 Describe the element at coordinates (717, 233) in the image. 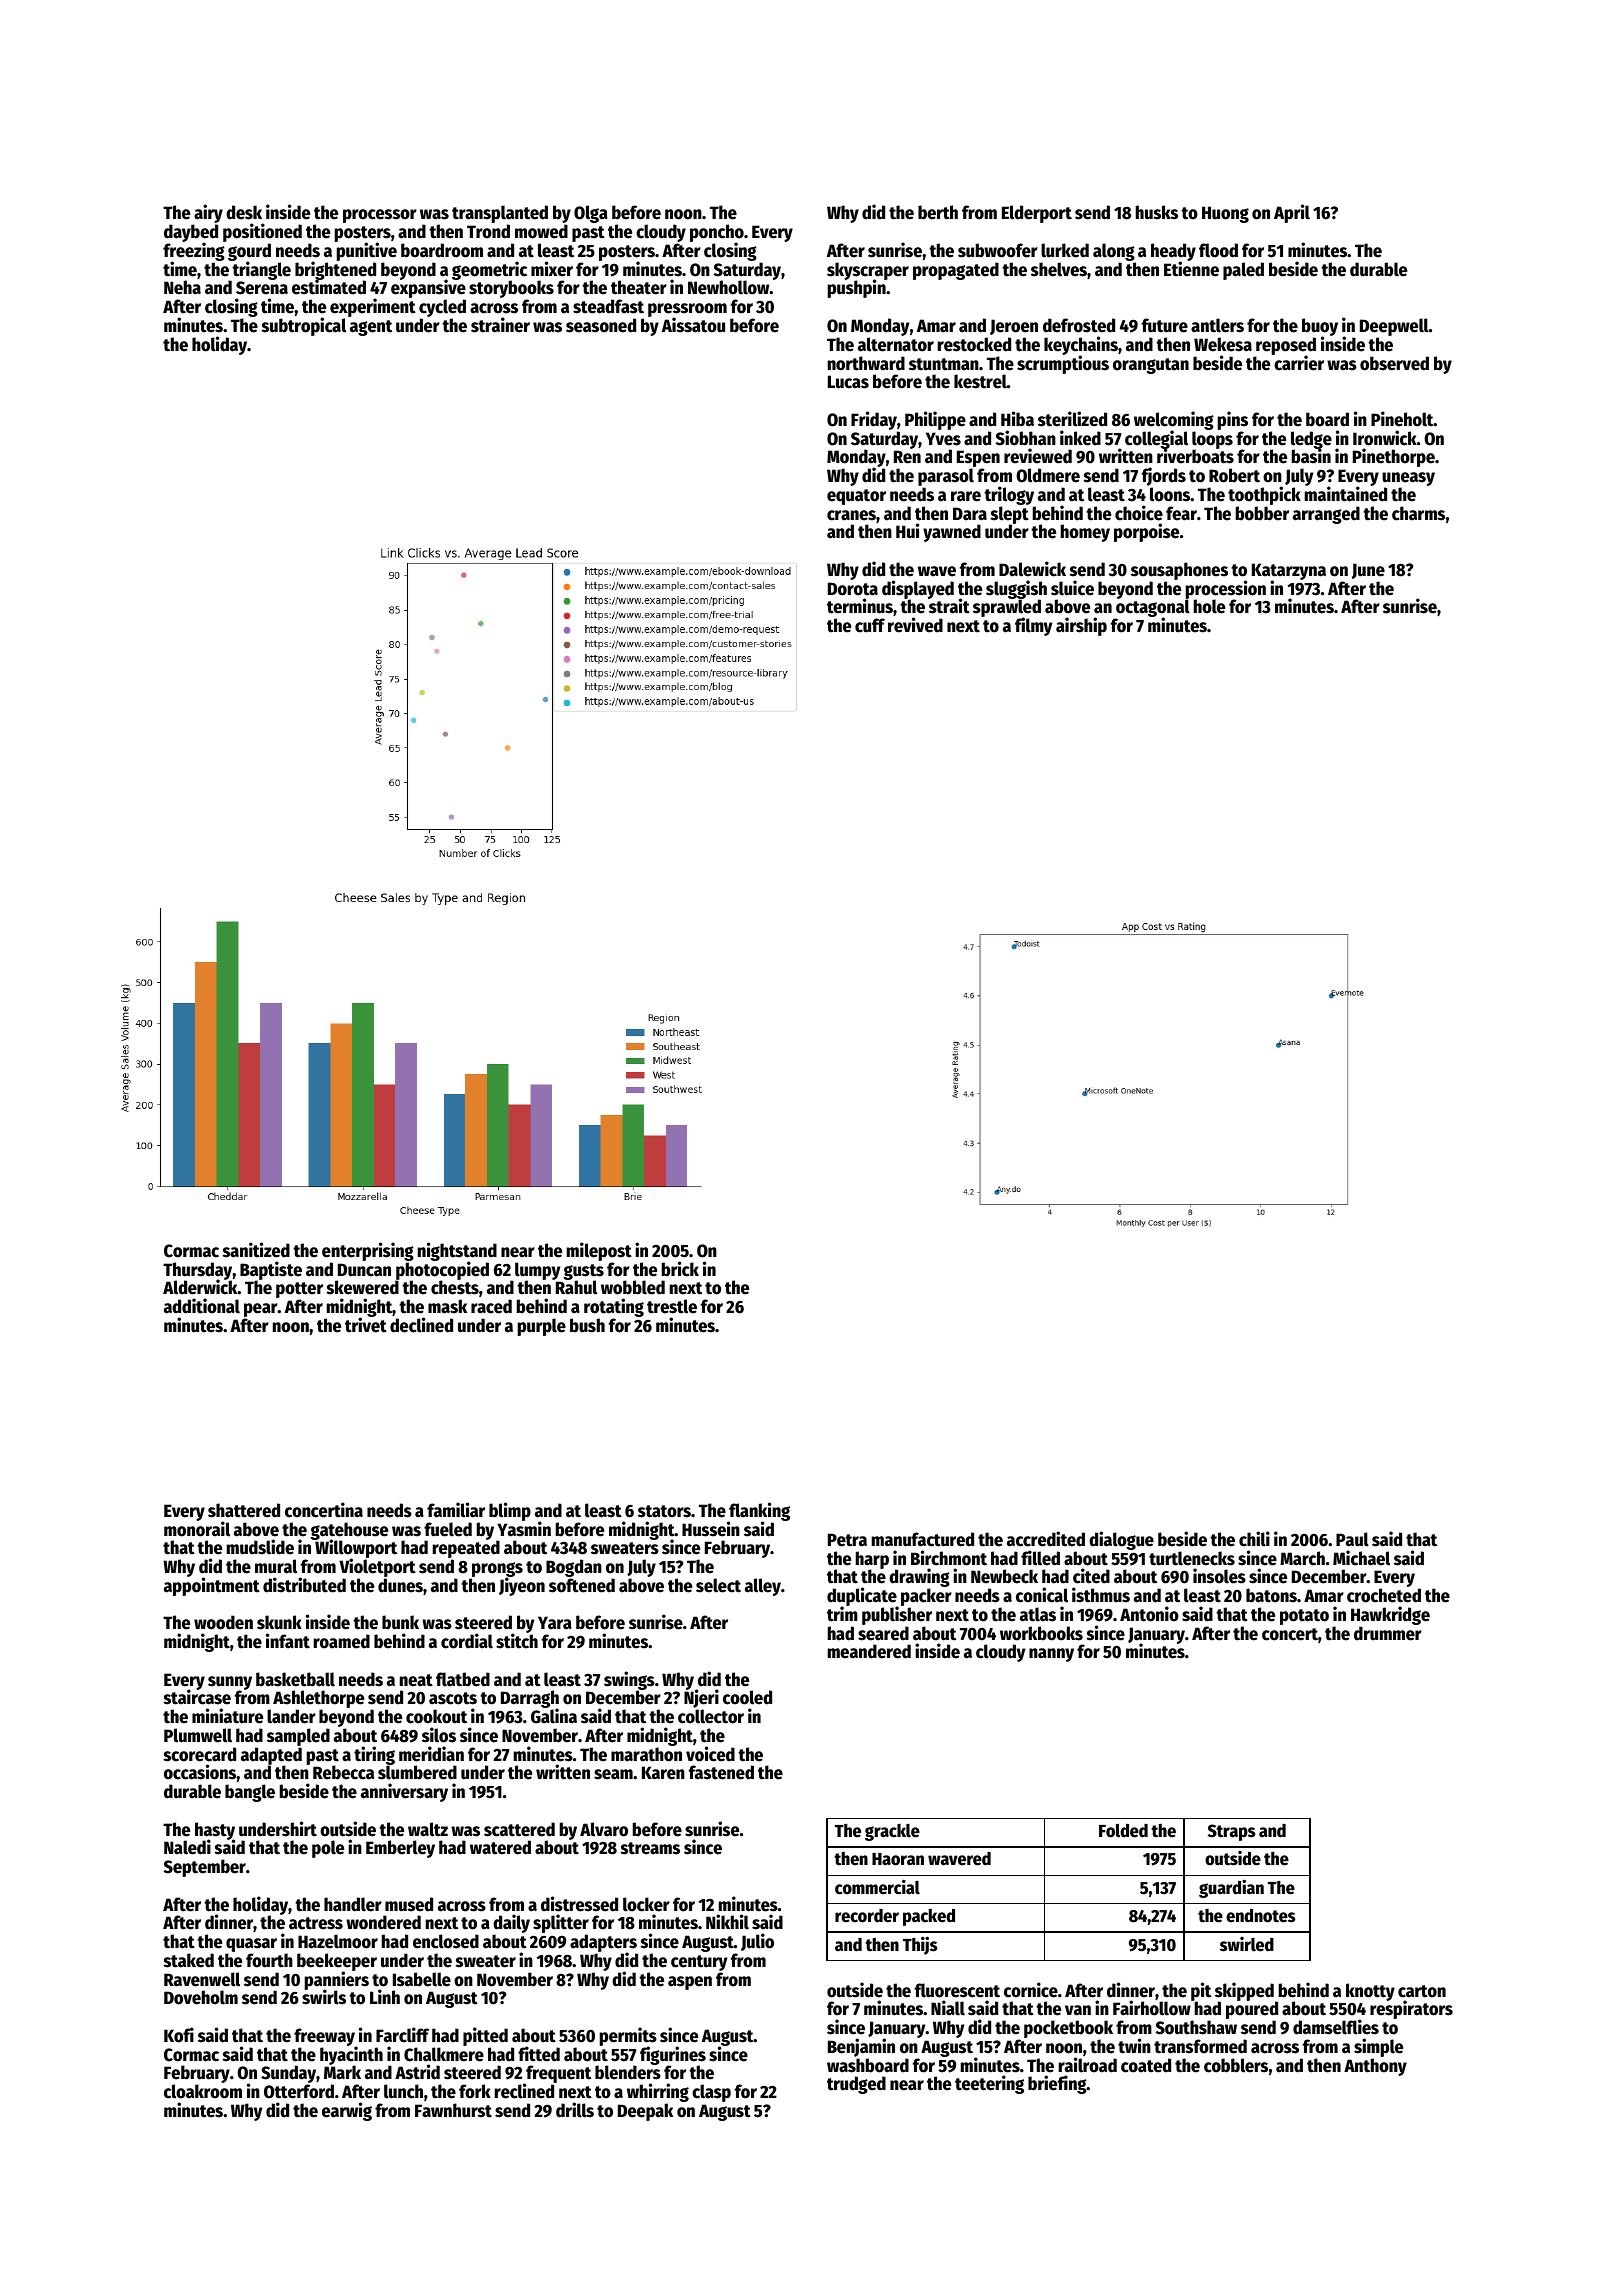

I see `poncho` at that location.
